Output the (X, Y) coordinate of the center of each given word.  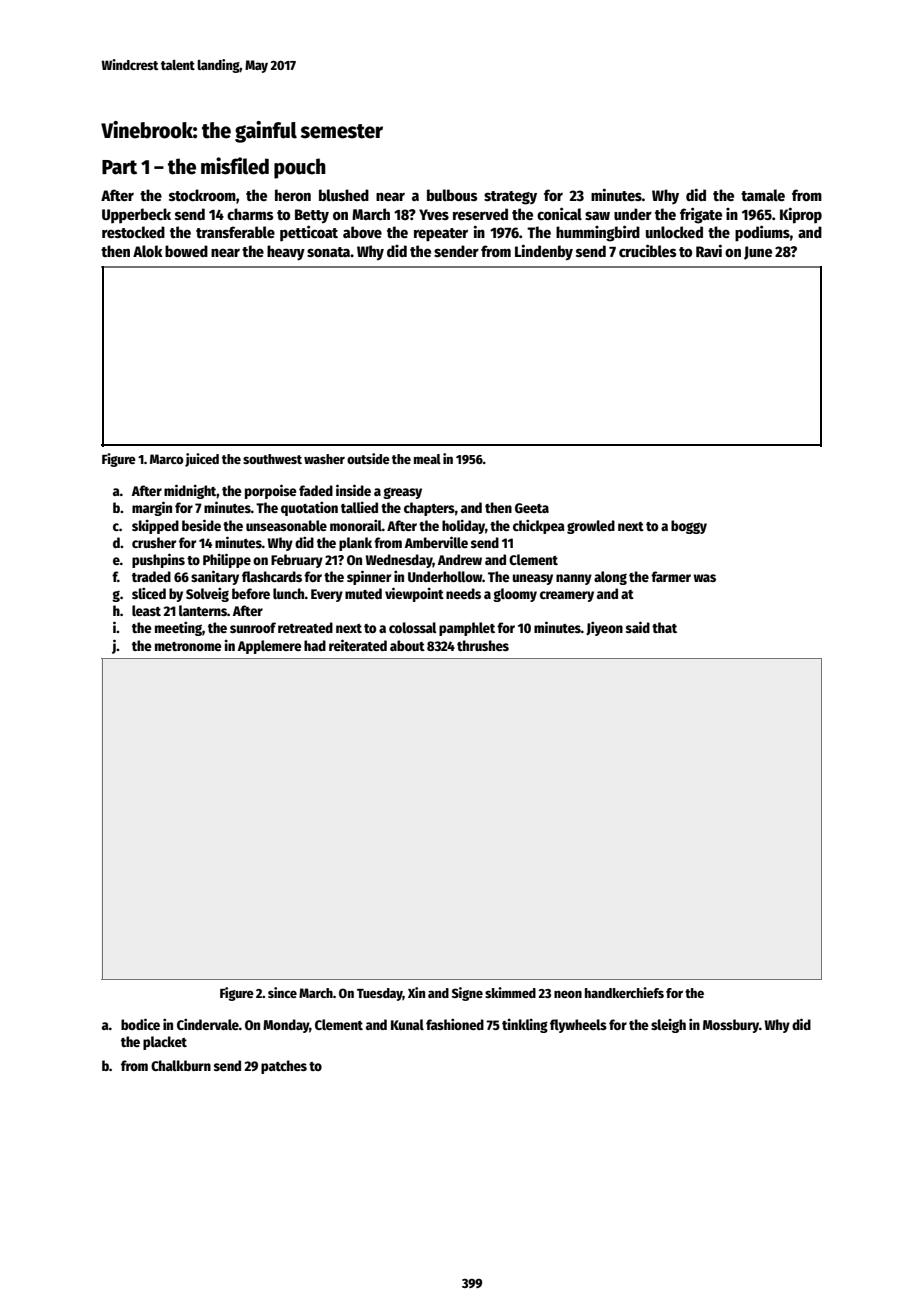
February (297, 561)
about (407, 645)
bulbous (452, 195)
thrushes (483, 645)
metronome (188, 646)
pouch (300, 168)
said (638, 627)
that (664, 627)
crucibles (648, 250)
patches (284, 1067)
